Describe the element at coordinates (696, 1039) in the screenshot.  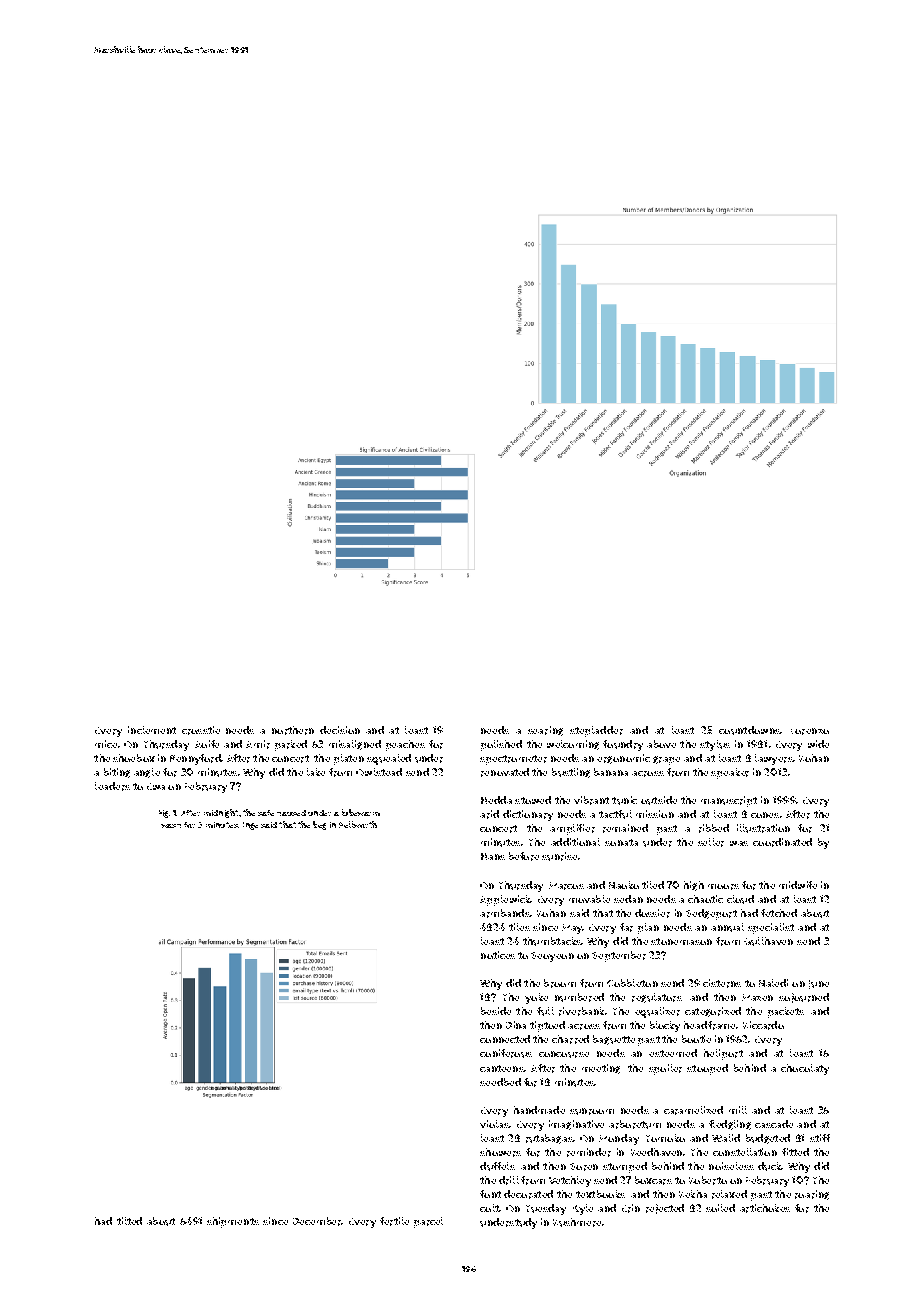
I see `bootie` at that location.
